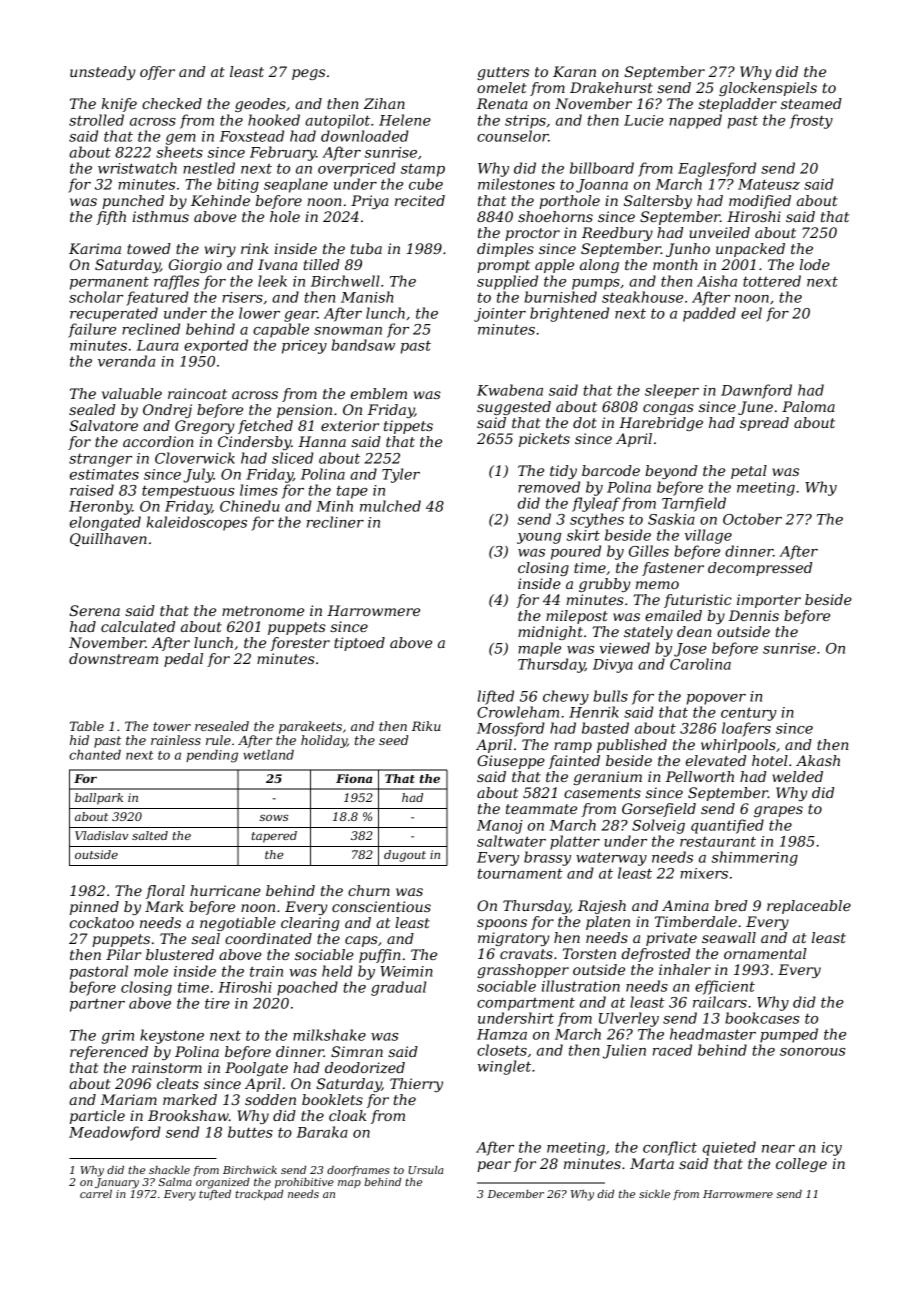  I want to click on milepost, so click(577, 617).
